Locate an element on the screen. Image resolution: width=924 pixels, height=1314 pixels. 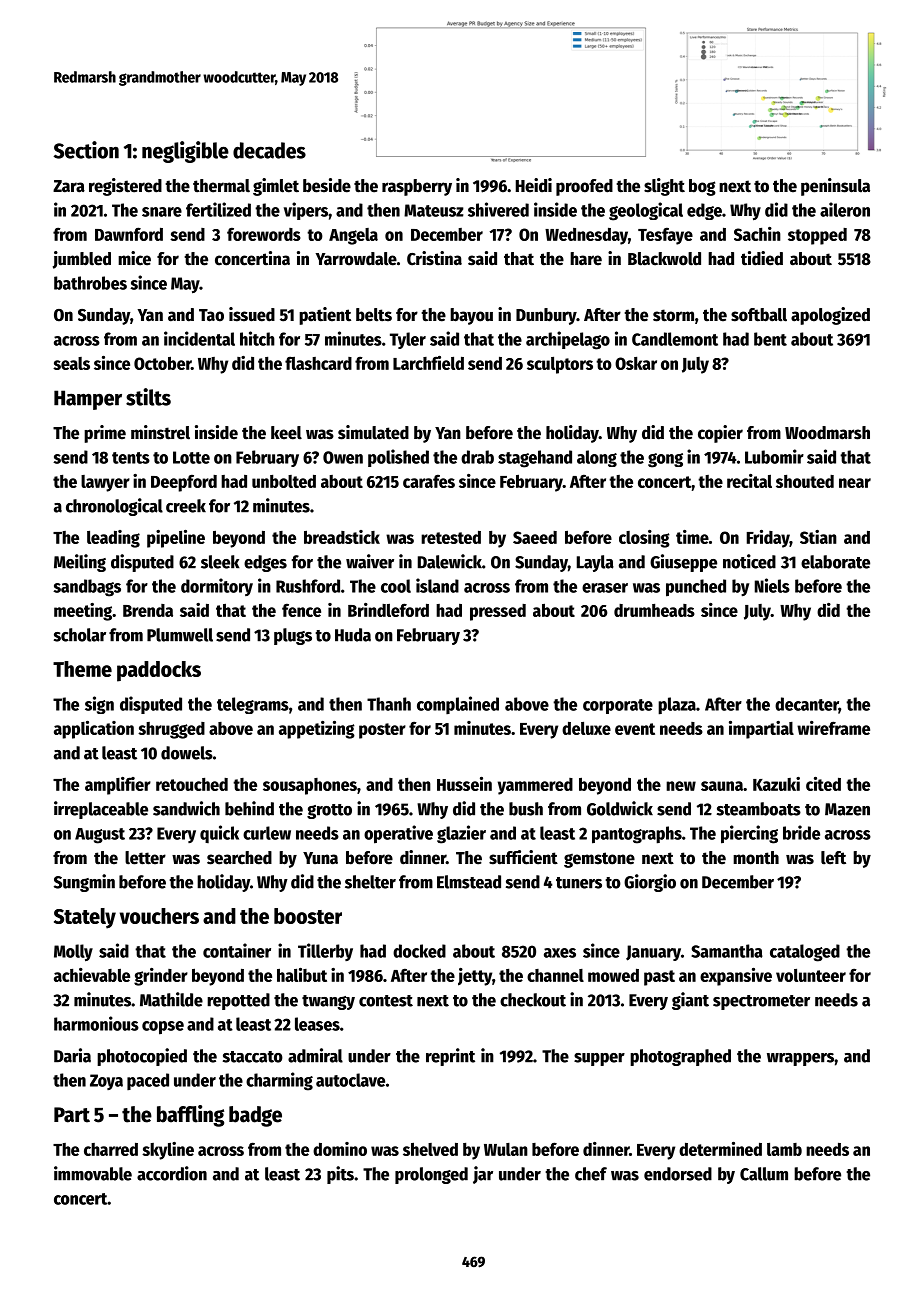
slight is located at coordinates (664, 187).
